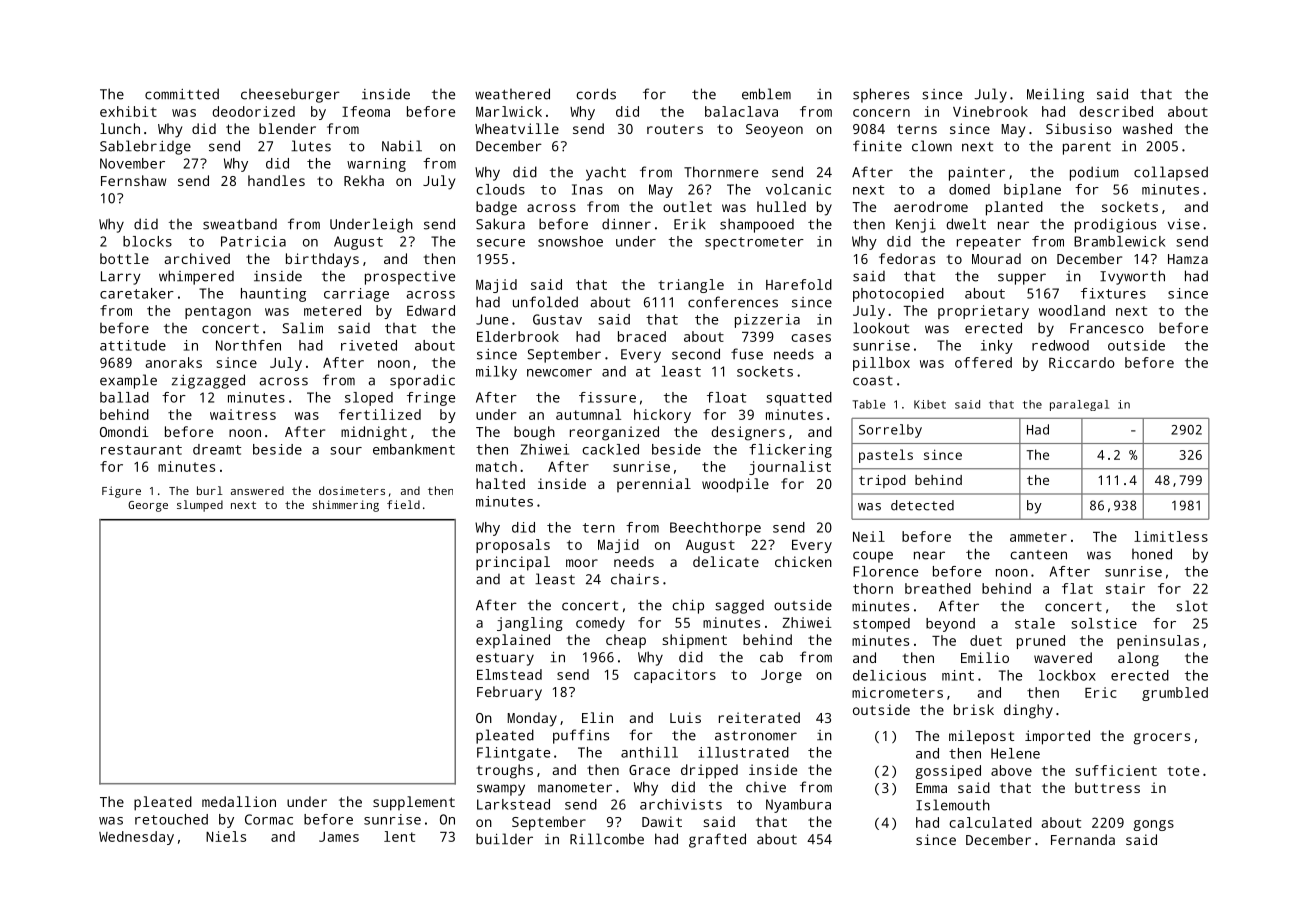  I want to click on second, so click(696, 354).
